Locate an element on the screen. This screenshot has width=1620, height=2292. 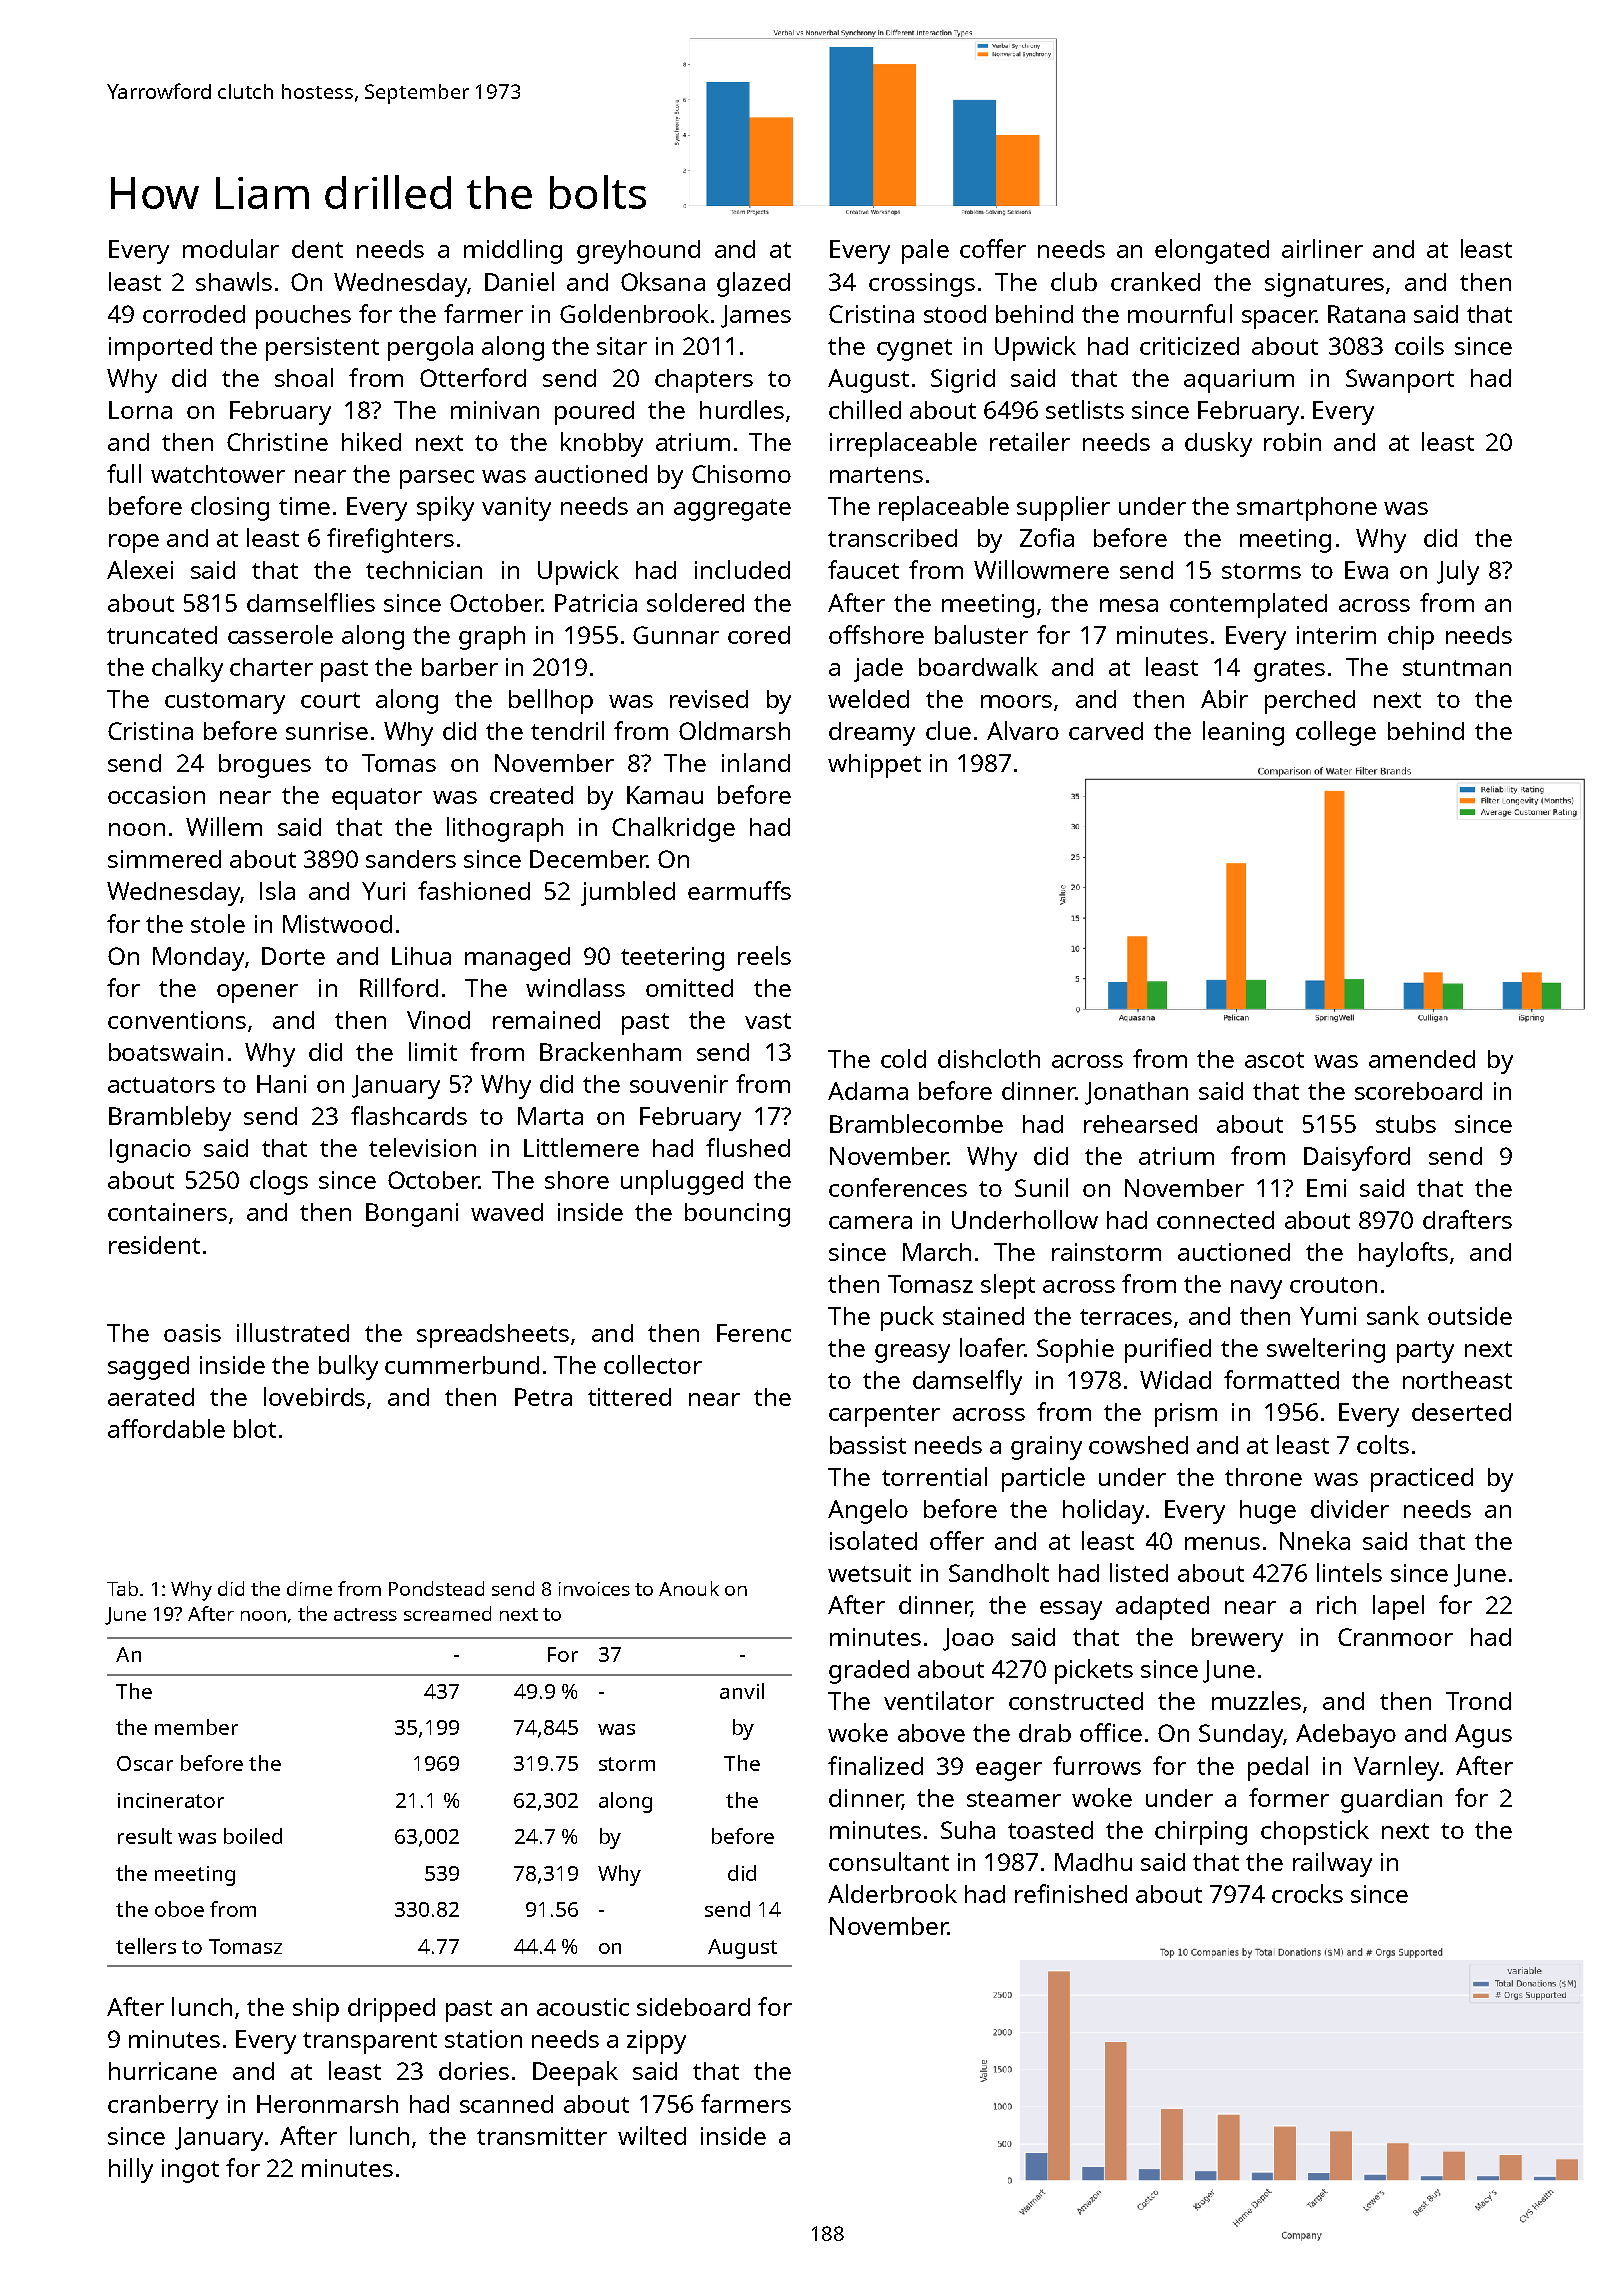
ingot is located at coordinates (190, 2171).
